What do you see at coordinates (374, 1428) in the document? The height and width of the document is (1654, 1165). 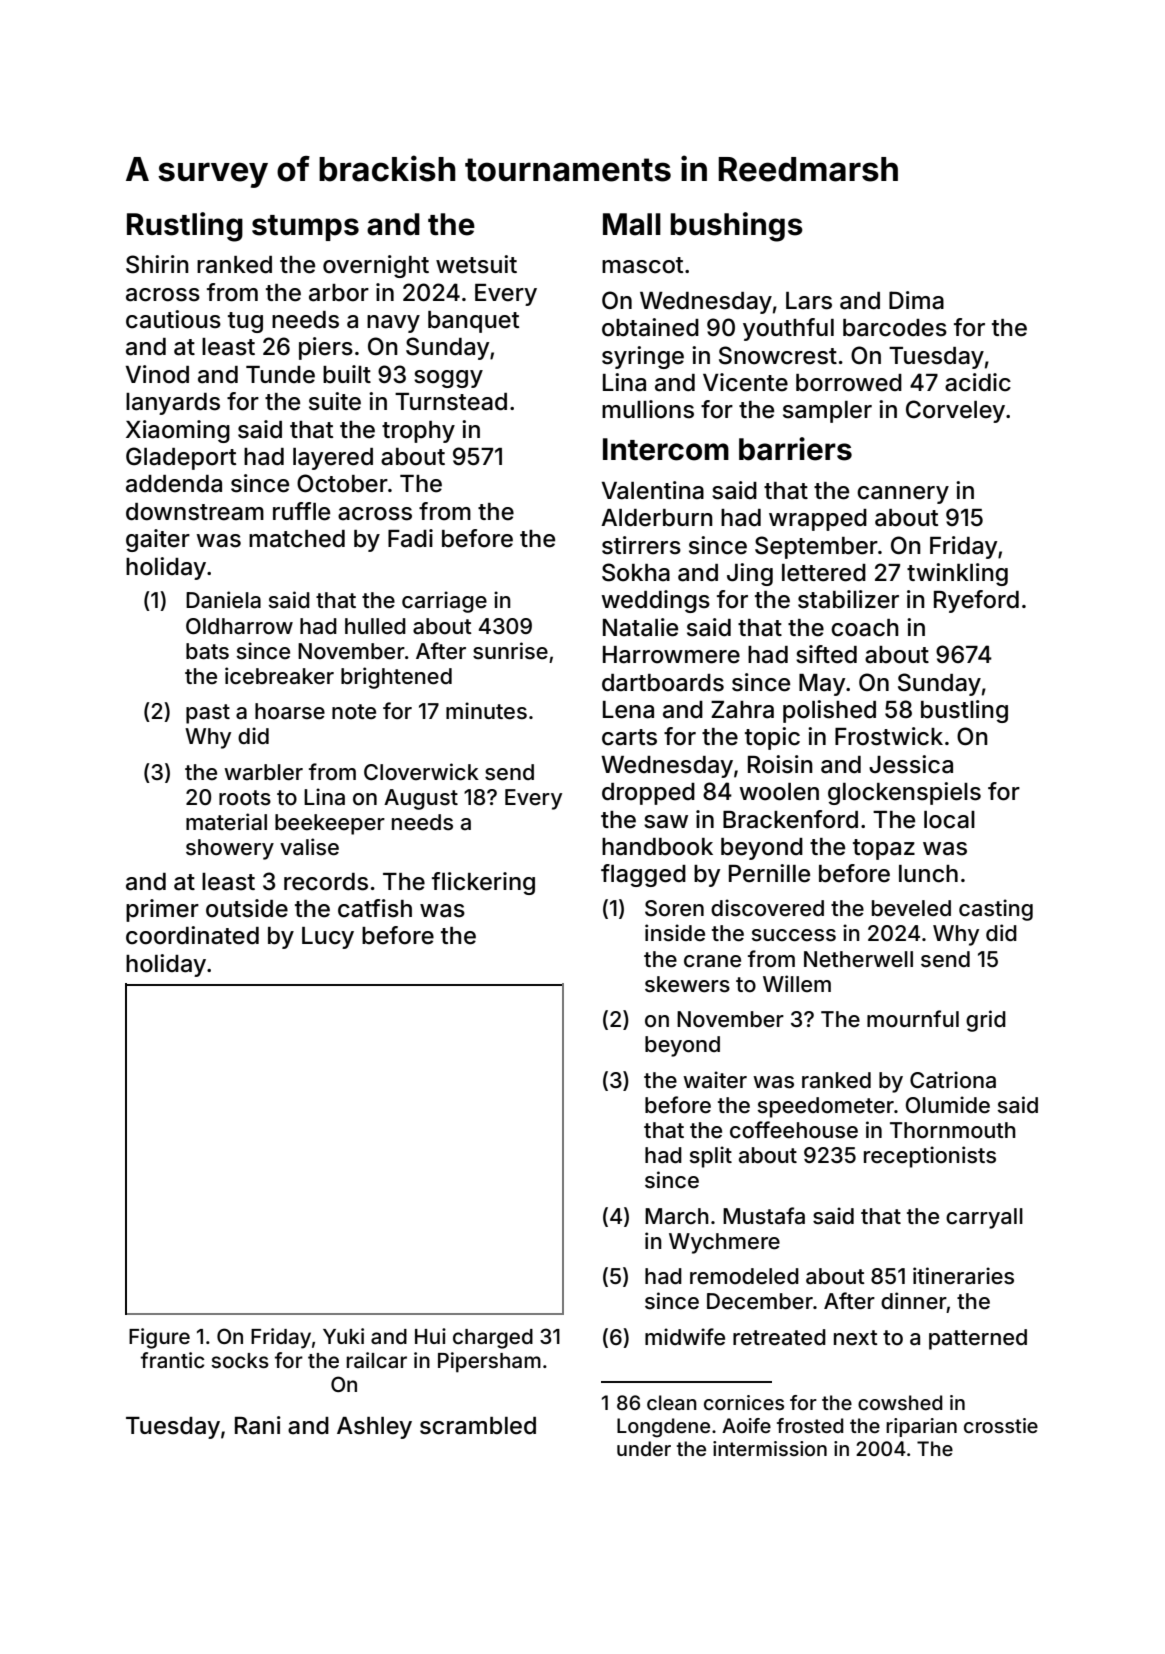 I see `Ashley` at bounding box center [374, 1428].
